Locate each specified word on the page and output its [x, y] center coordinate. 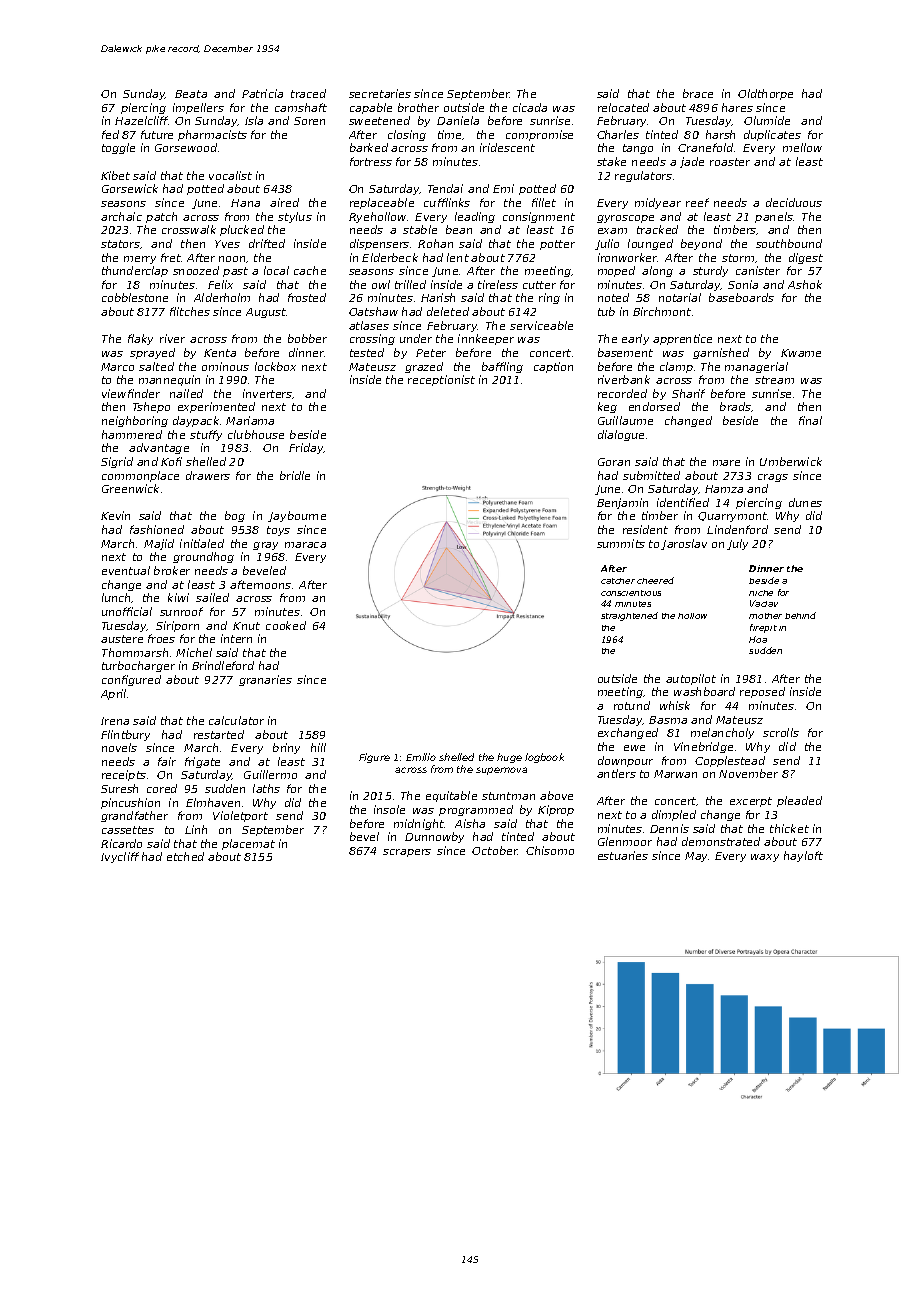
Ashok [805, 284]
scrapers [407, 853]
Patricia [262, 93]
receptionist [441, 380]
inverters [267, 393]
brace [698, 93]
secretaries [380, 93]
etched [185, 856]
